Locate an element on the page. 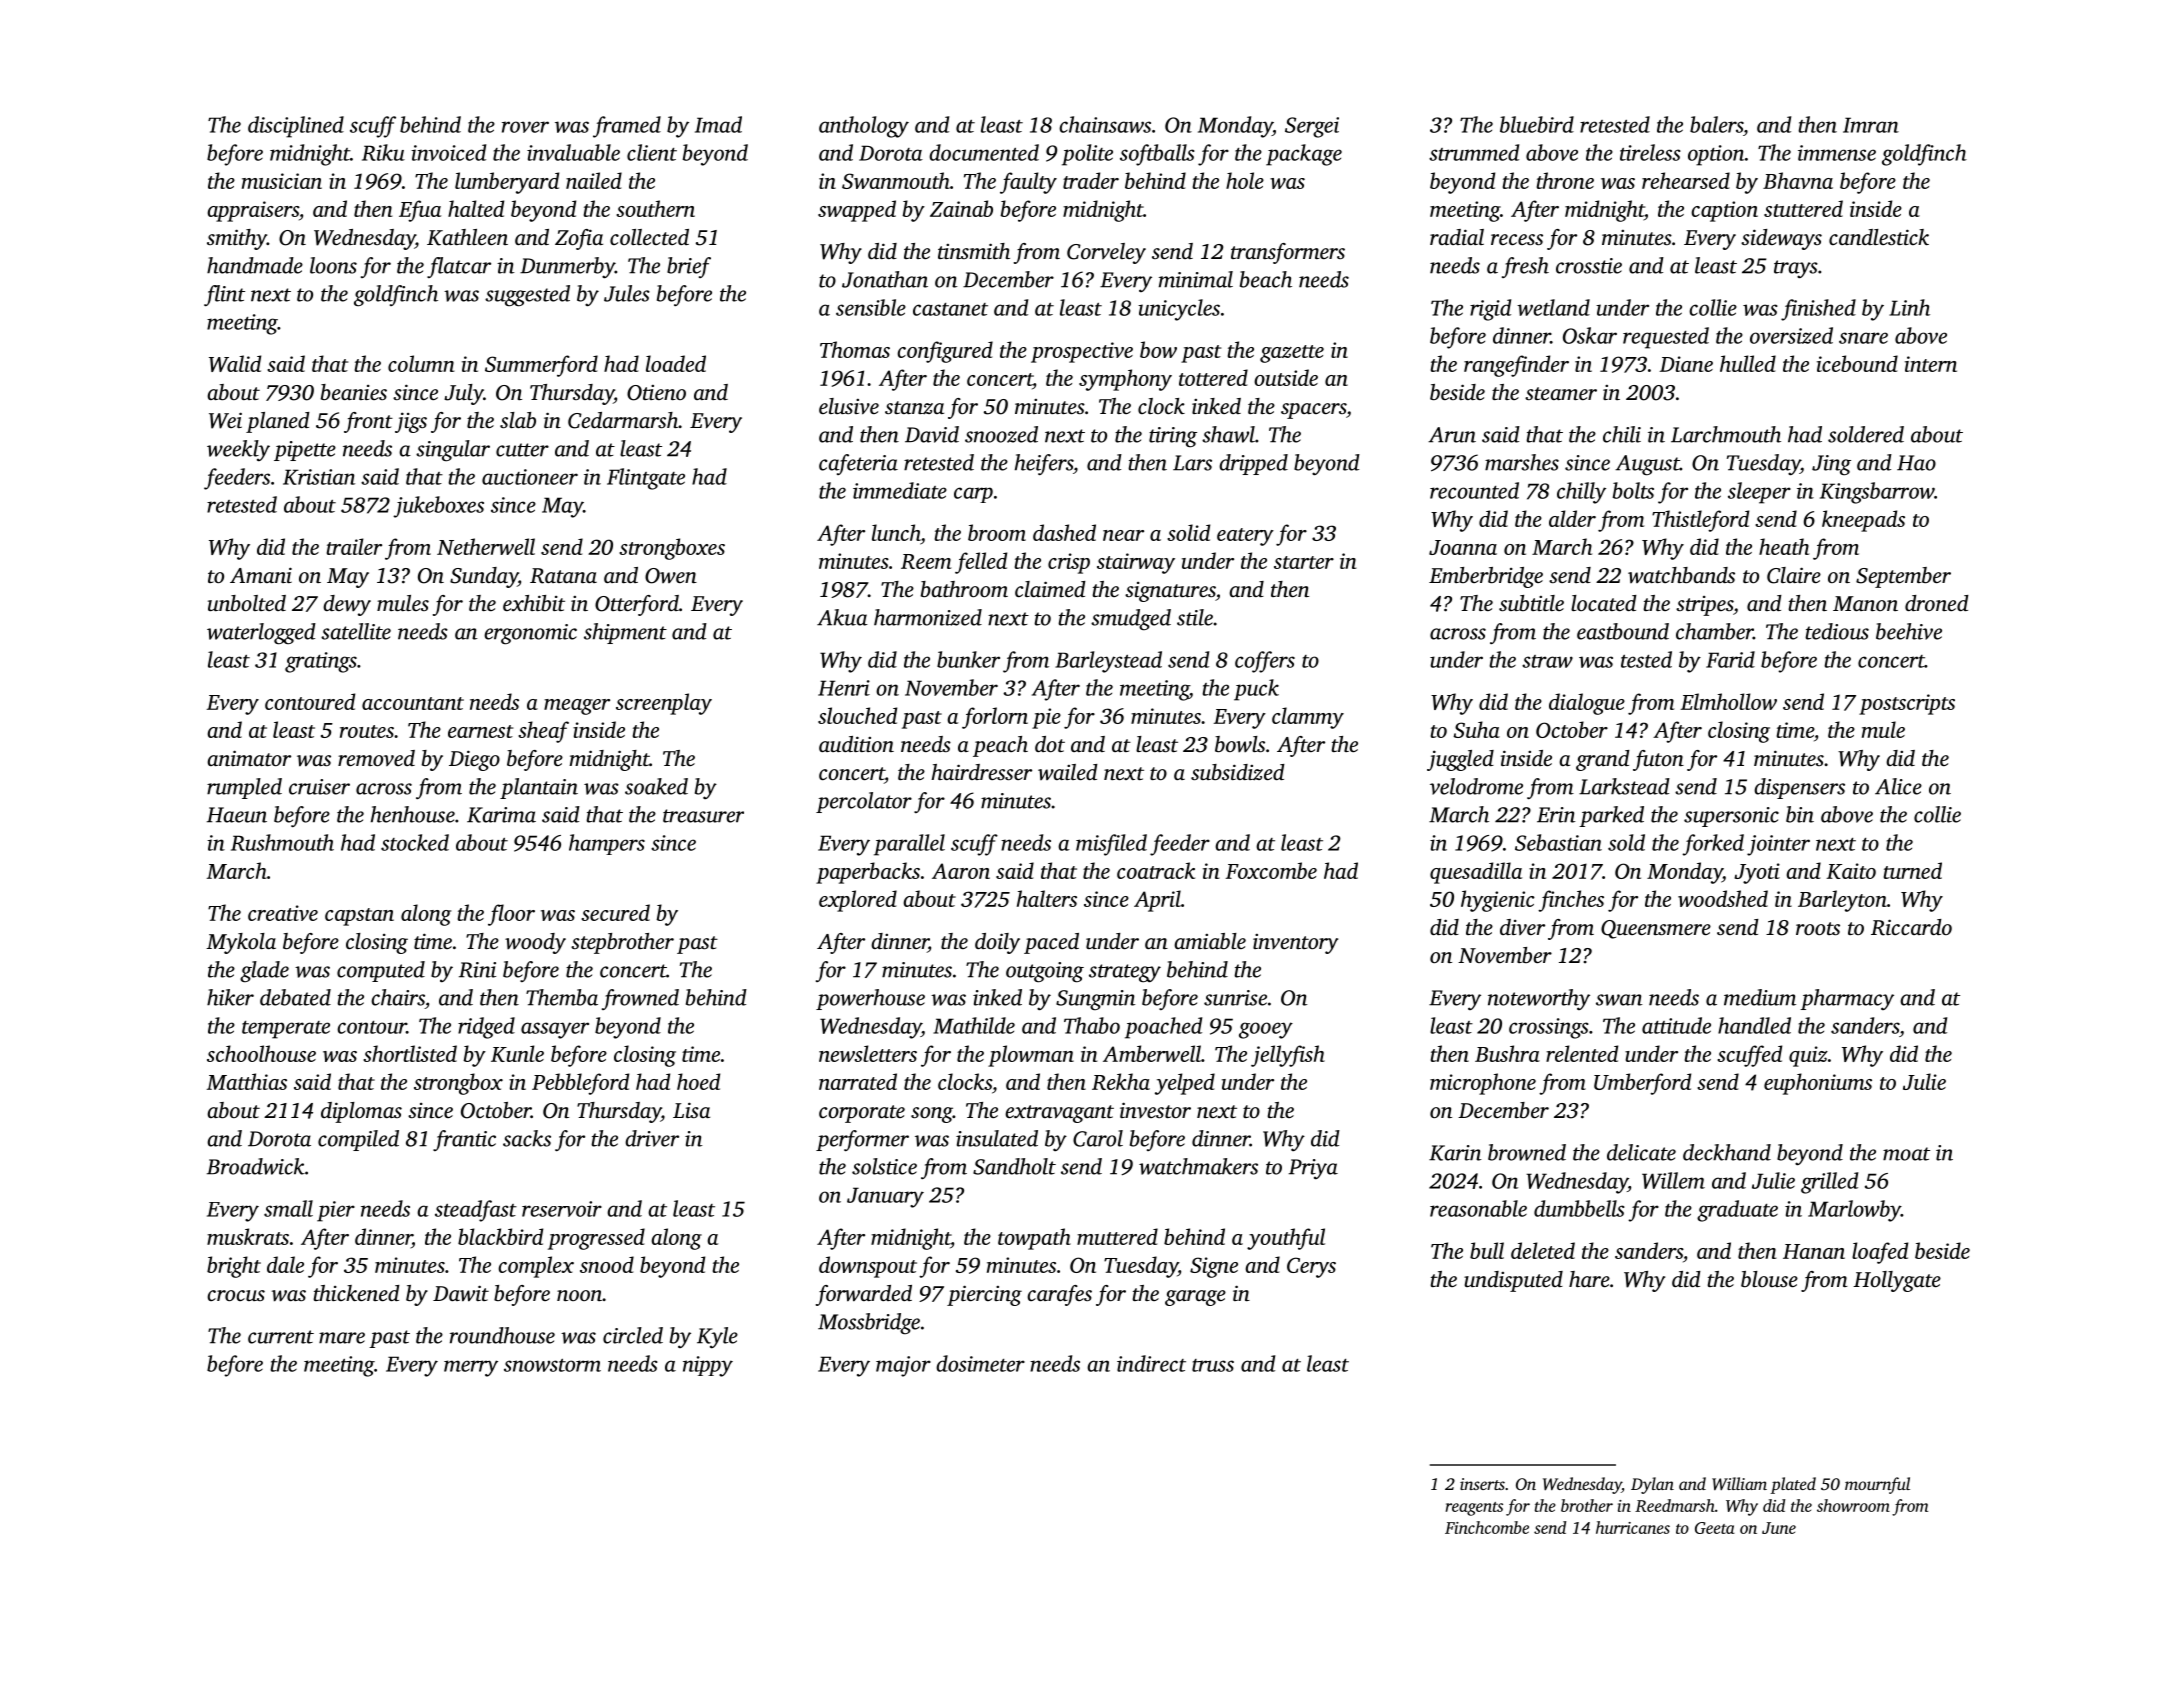 The width and height of the page is (2178, 1683). moat is located at coordinates (1906, 1154).
